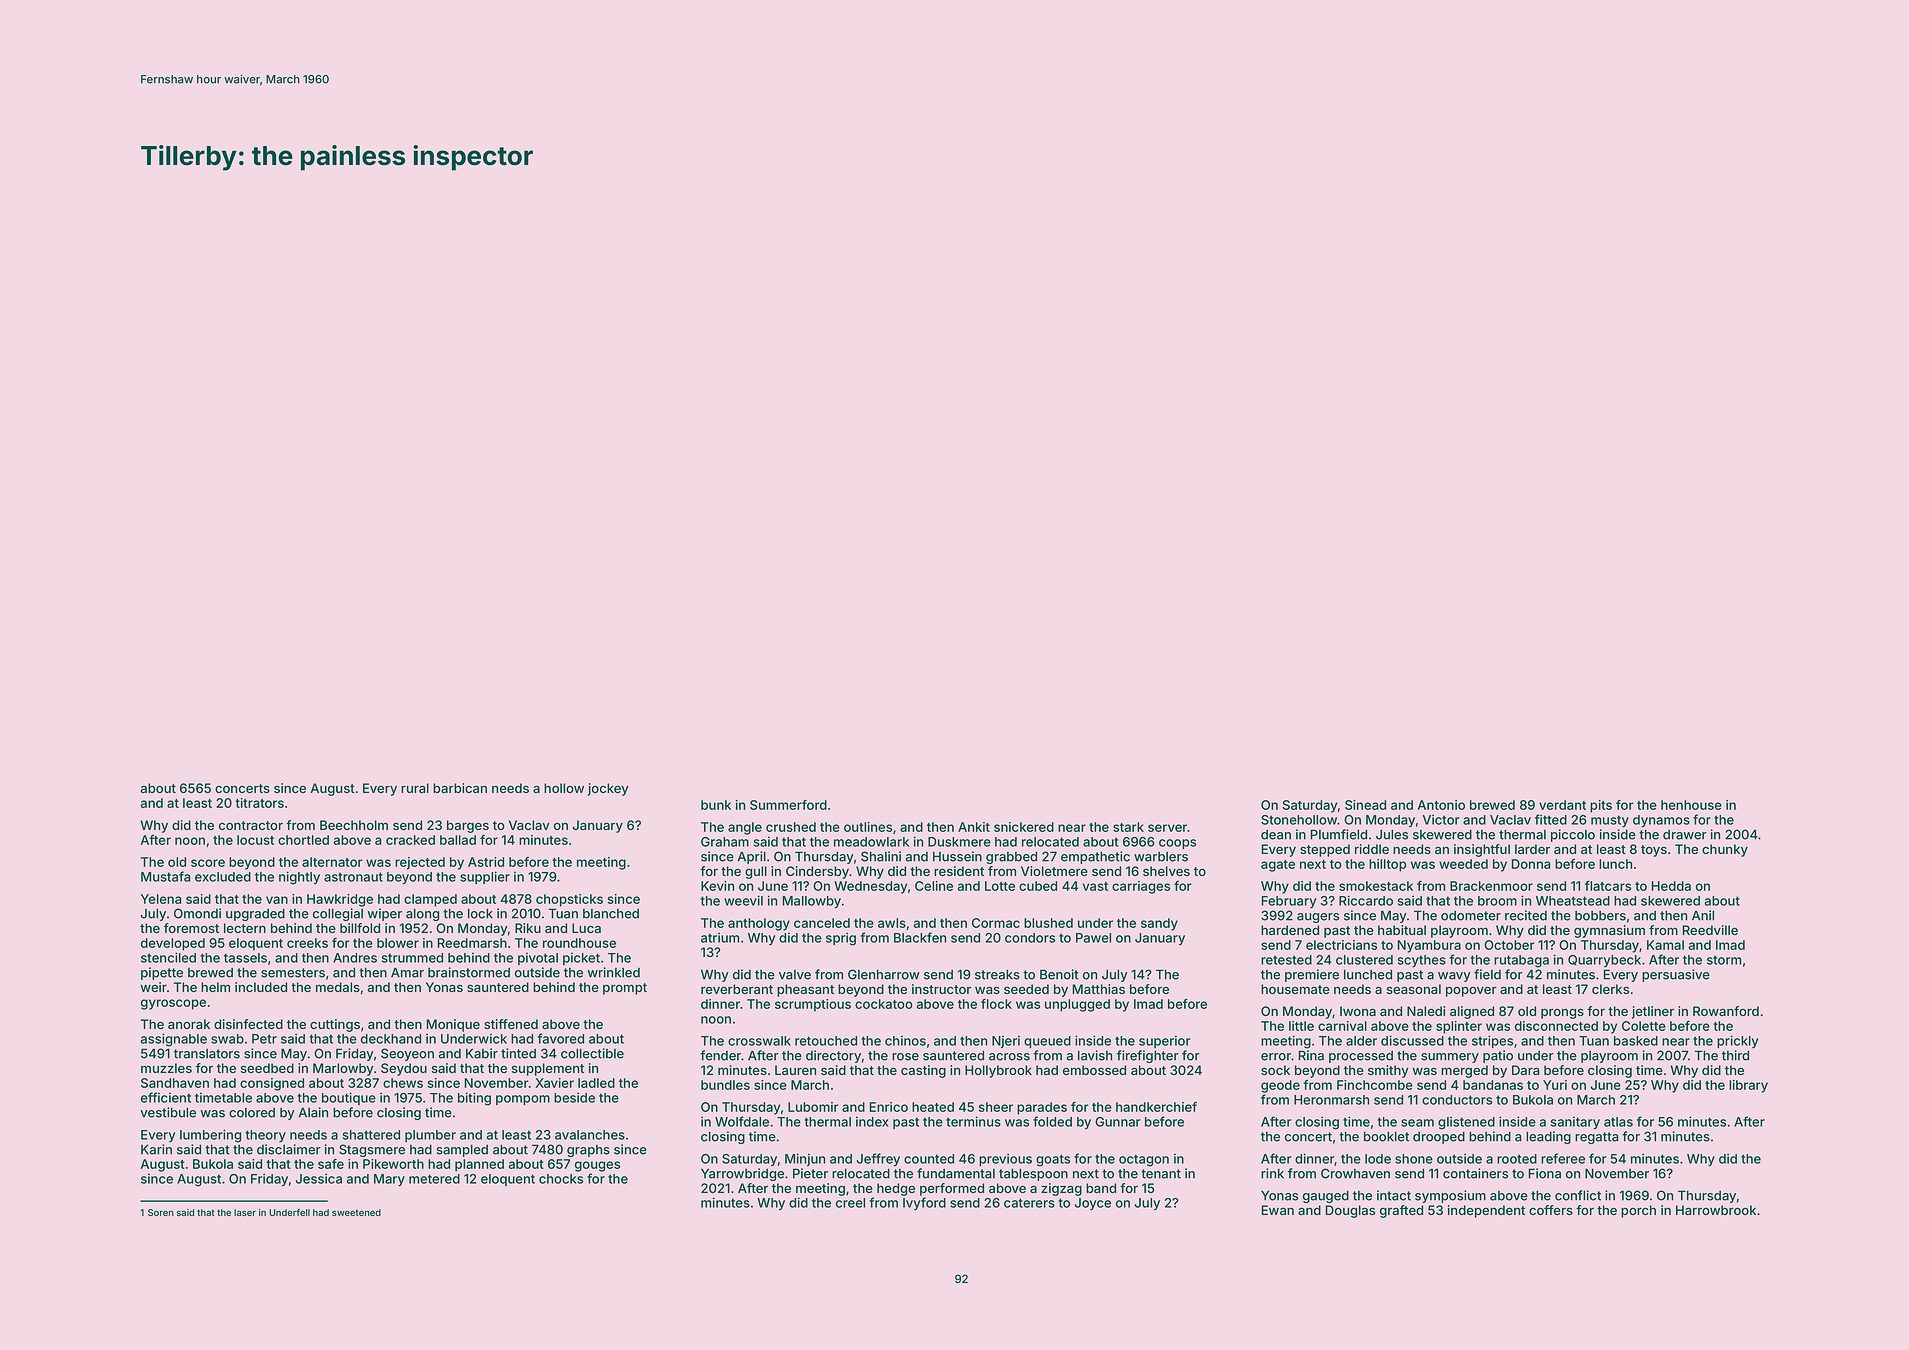 This screenshot has height=1350, width=1909. What do you see at coordinates (161, 1212) in the screenshot?
I see `Soren` at bounding box center [161, 1212].
